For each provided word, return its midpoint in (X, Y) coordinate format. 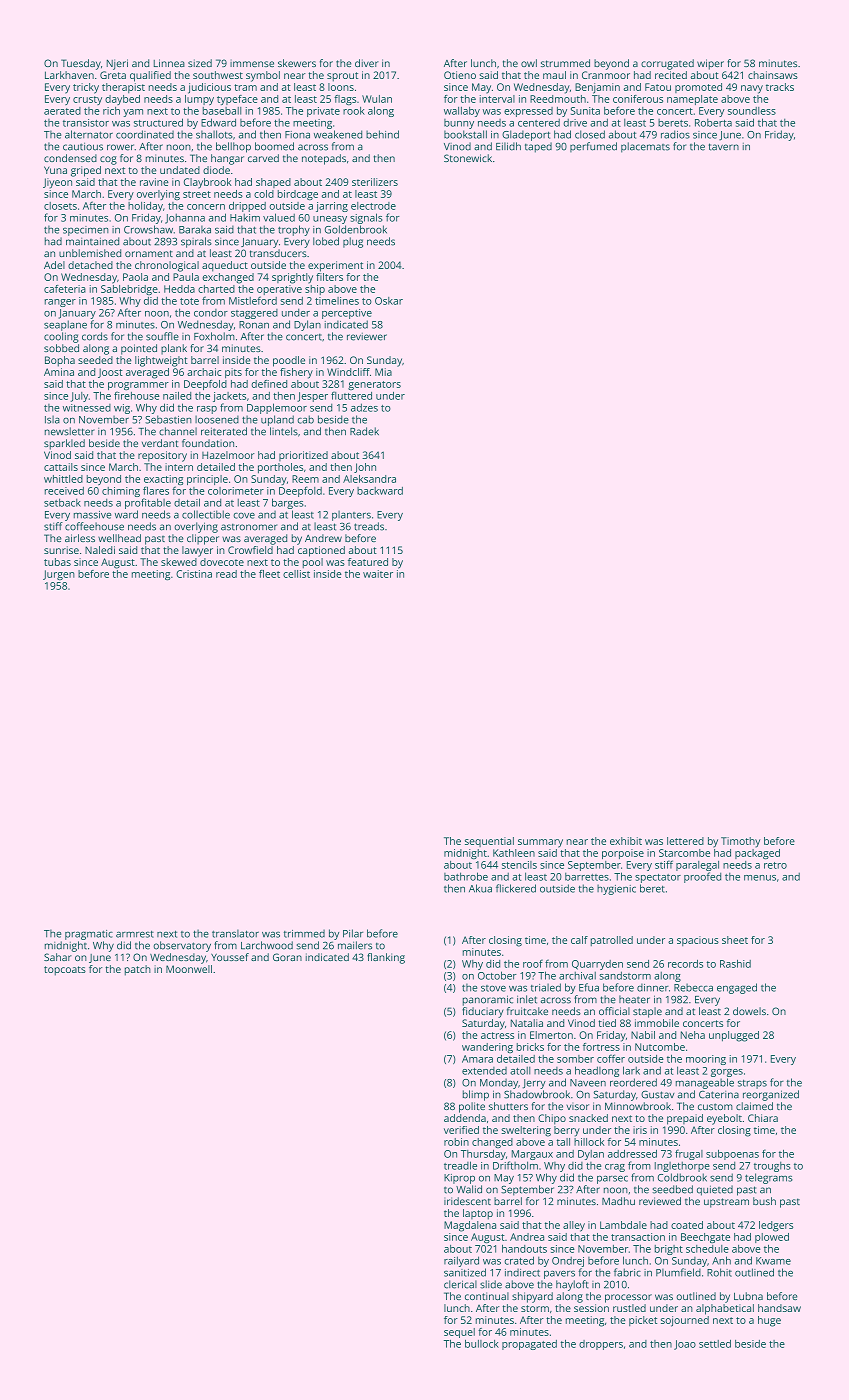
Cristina (194, 574)
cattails (61, 467)
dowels (749, 1011)
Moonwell (189, 969)
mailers (355, 945)
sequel (459, 1333)
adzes (364, 407)
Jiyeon (57, 183)
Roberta (713, 122)
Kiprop (459, 1179)
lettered (685, 841)
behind (382, 134)
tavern (724, 147)
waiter (378, 574)
